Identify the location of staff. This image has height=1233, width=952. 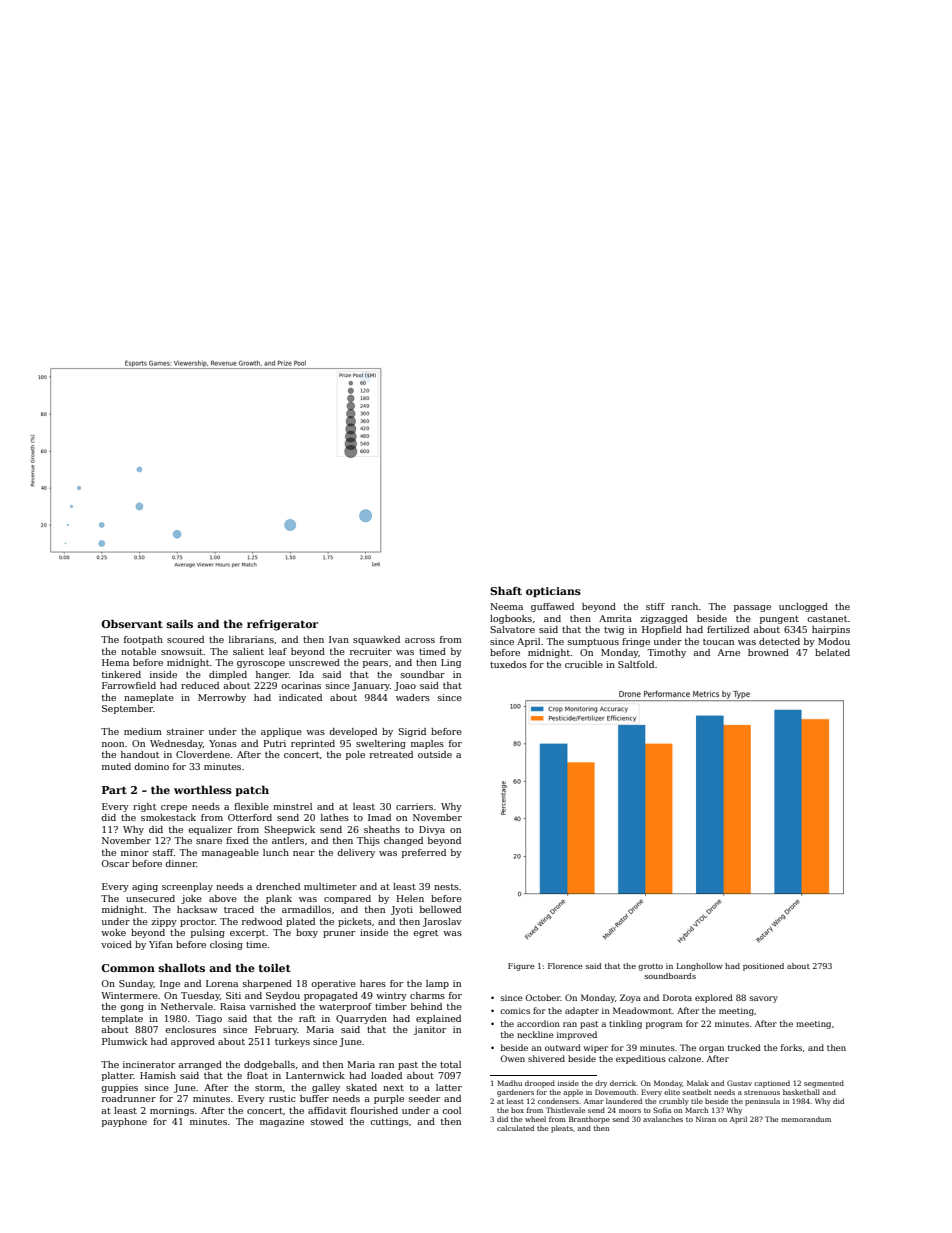
(163, 852).
